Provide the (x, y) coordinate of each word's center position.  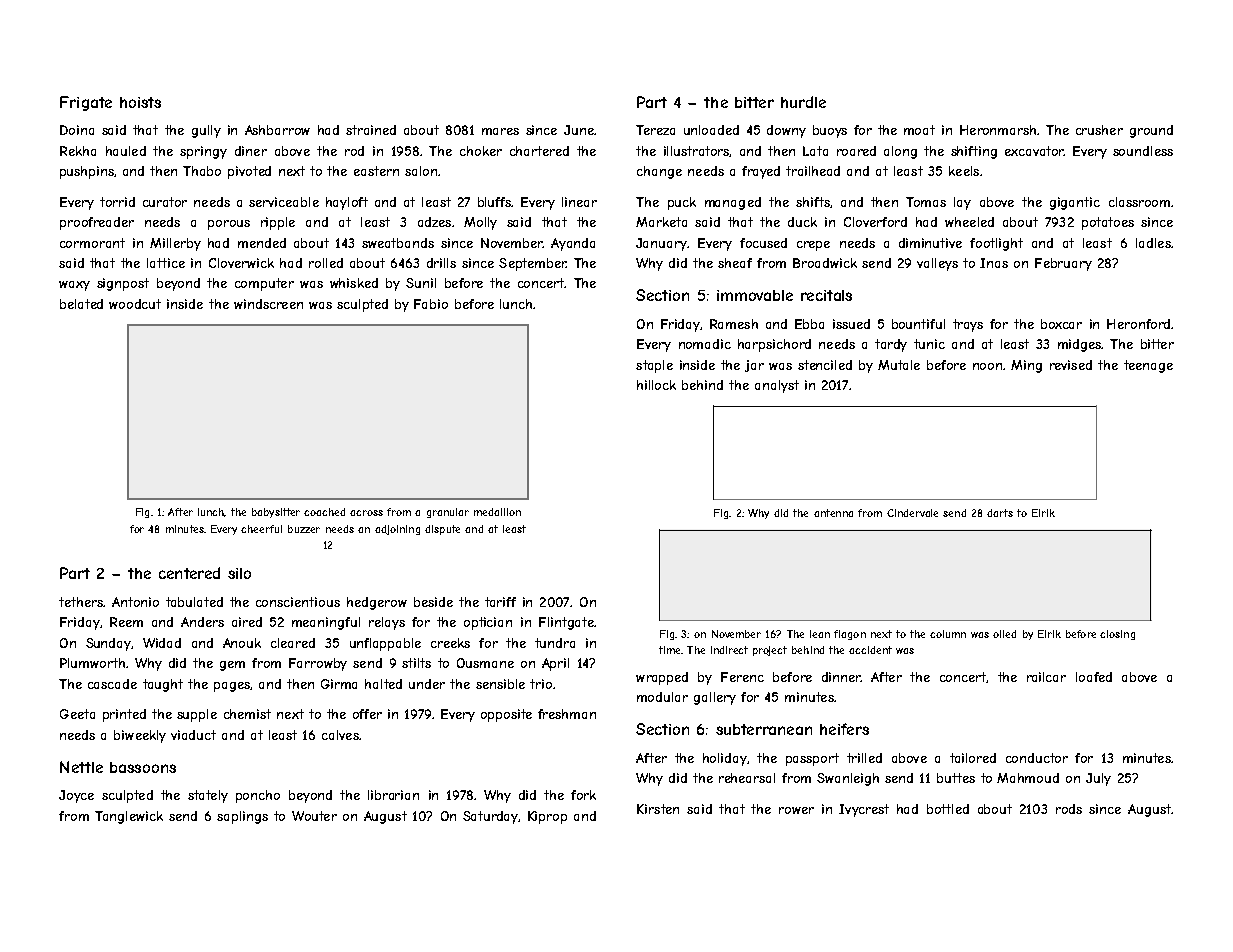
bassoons (143, 767)
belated (81, 304)
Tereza (655, 130)
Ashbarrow (277, 130)
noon (987, 366)
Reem (126, 622)
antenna (833, 513)
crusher (1099, 130)
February (1063, 264)
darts (1000, 513)
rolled (326, 263)
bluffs (494, 202)
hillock (656, 385)
